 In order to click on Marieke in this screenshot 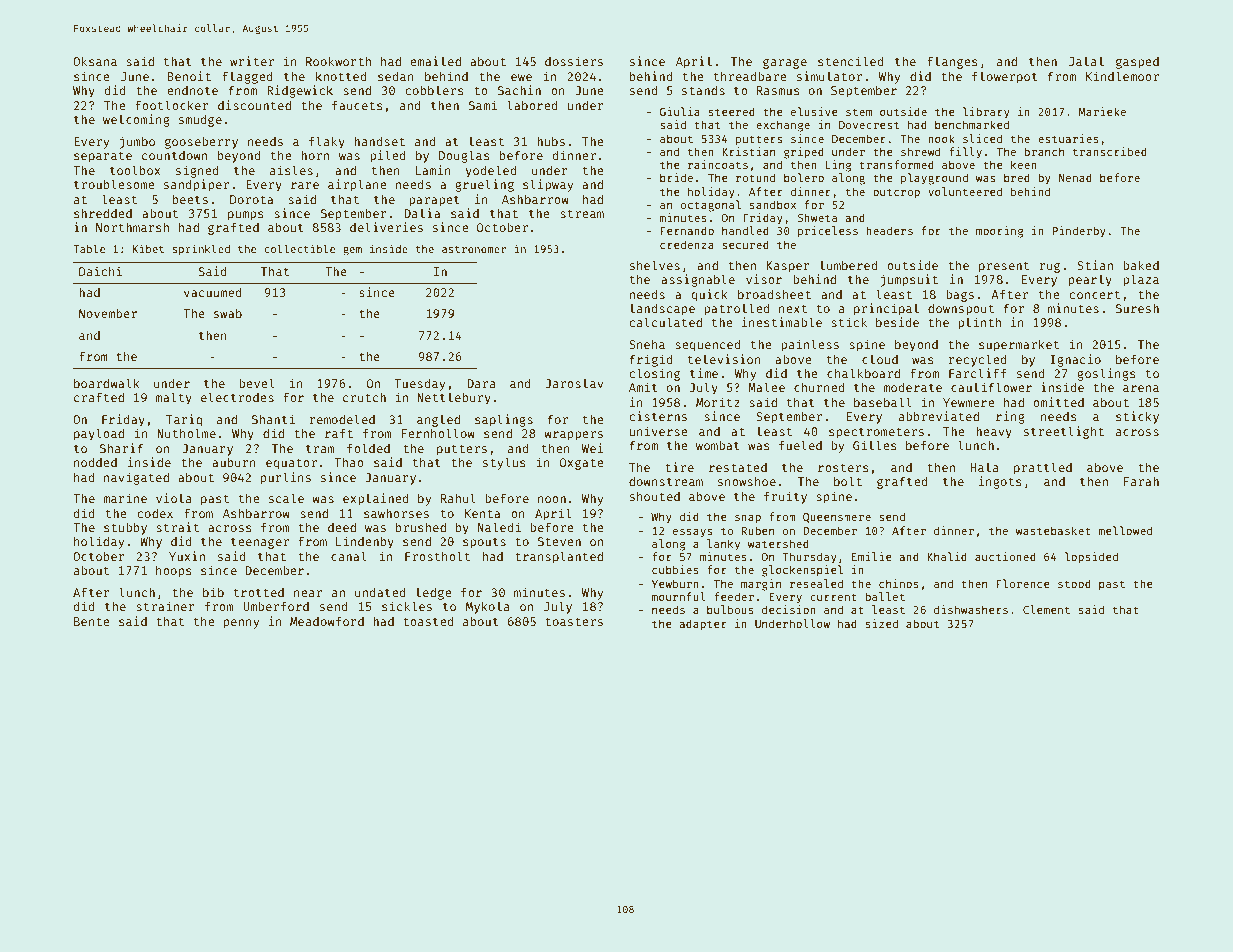, I will do `click(1102, 111)`.
